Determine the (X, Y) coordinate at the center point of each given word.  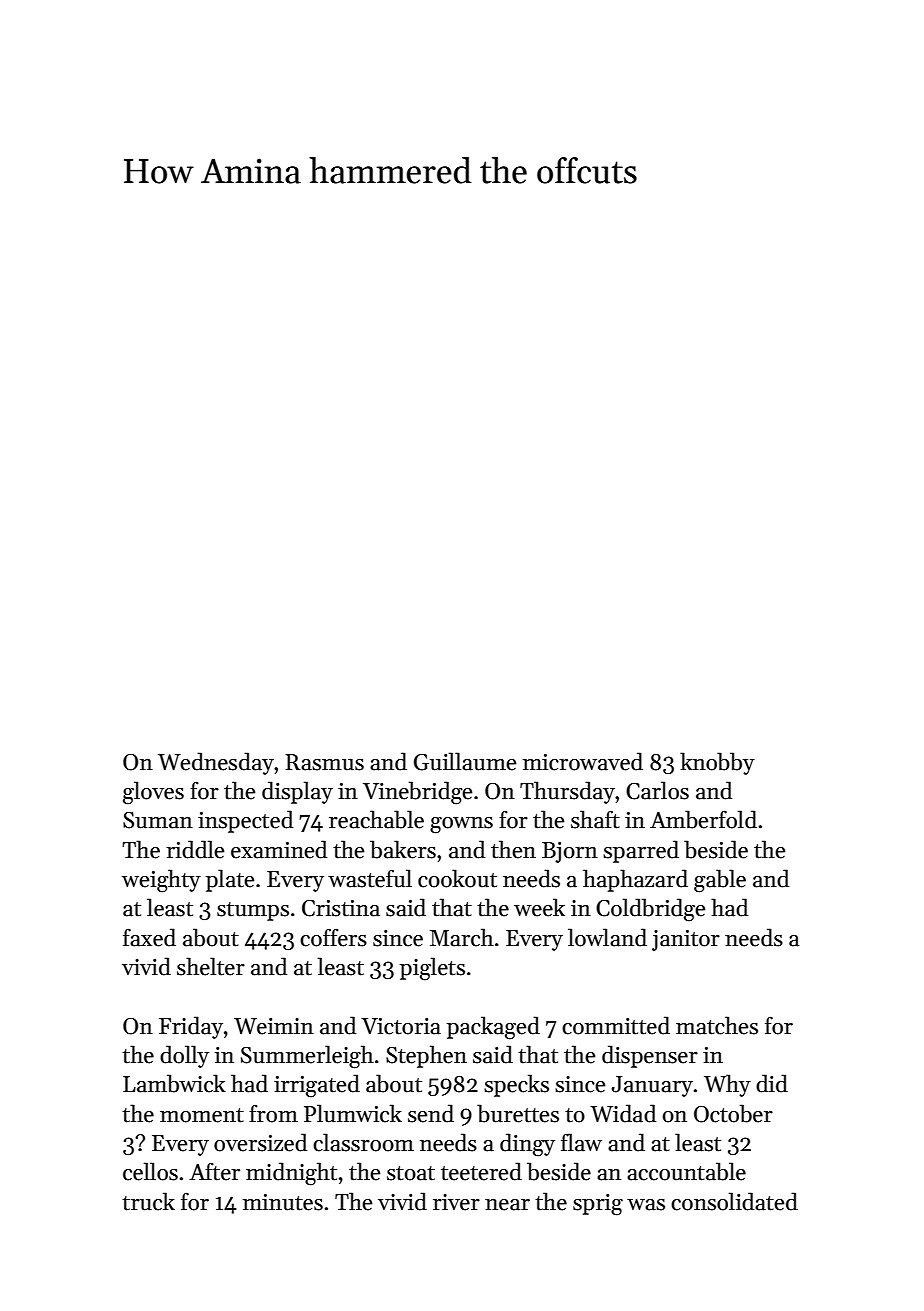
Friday (191, 1027)
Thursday (567, 792)
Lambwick (174, 1083)
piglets (432, 969)
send (431, 1113)
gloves (153, 793)
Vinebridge (417, 793)
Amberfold (703, 819)
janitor (686, 940)
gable (720, 881)
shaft (595, 819)
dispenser (650, 1056)
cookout (457, 878)
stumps (253, 911)
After (214, 1171)
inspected (245, 821)
